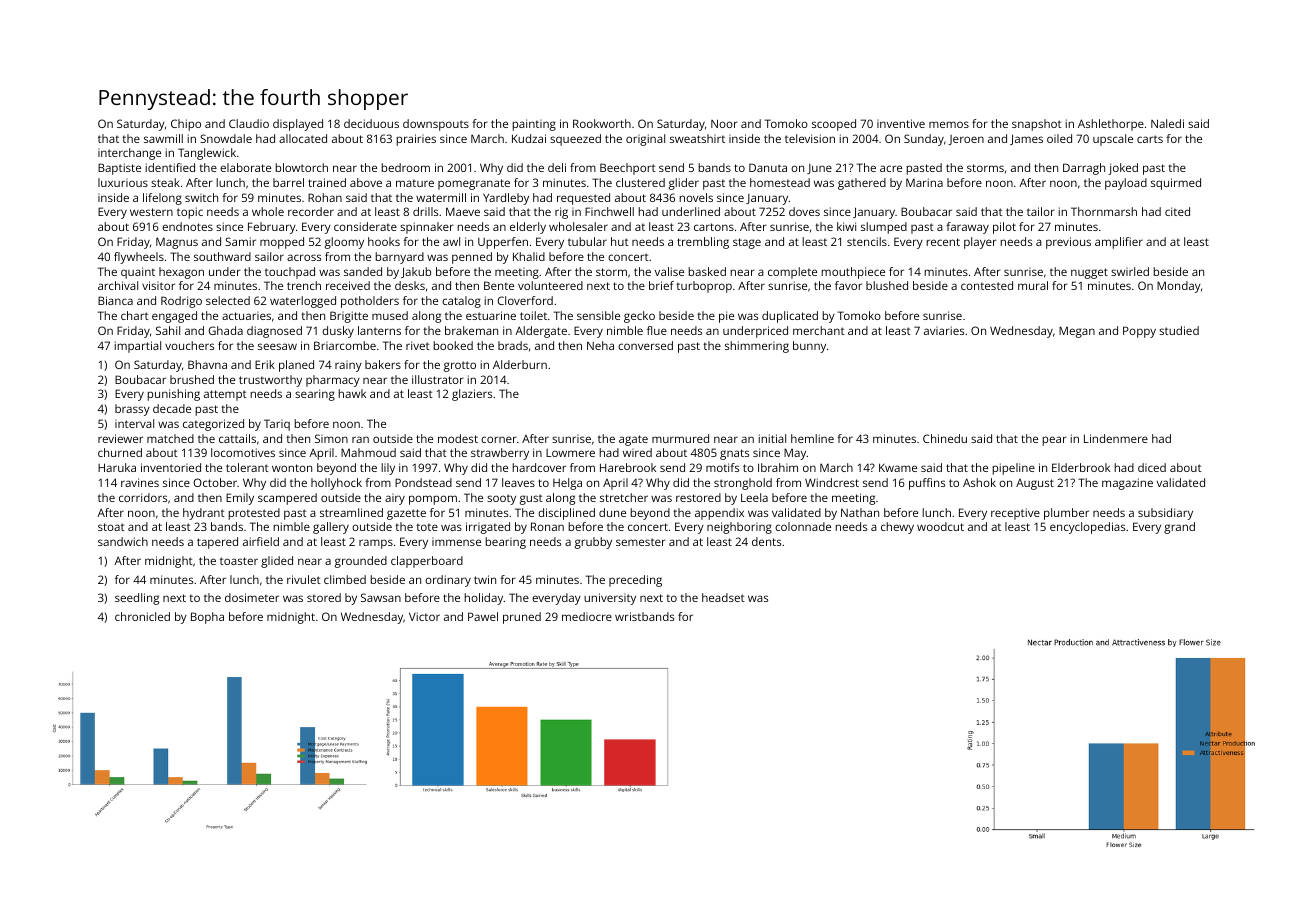 The image size is (1308, 924). What do you see at coordinates (352, 393) in the screenshot?
I see `hawk` at bounding box center [352, 393].
